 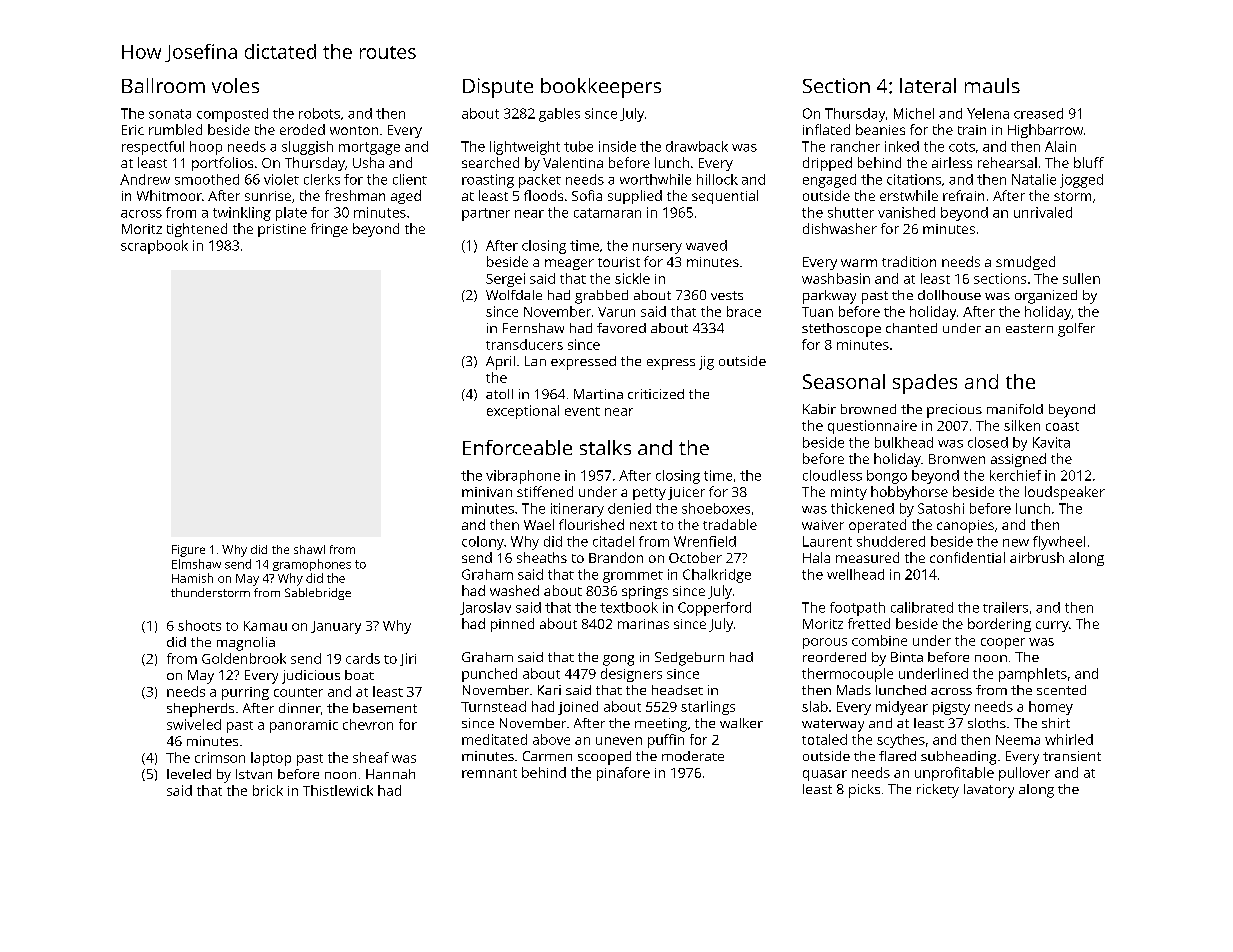 What do you see at coordinates (686, 493) in the page?
I see `juicer` at bounding box center [686, 493].
